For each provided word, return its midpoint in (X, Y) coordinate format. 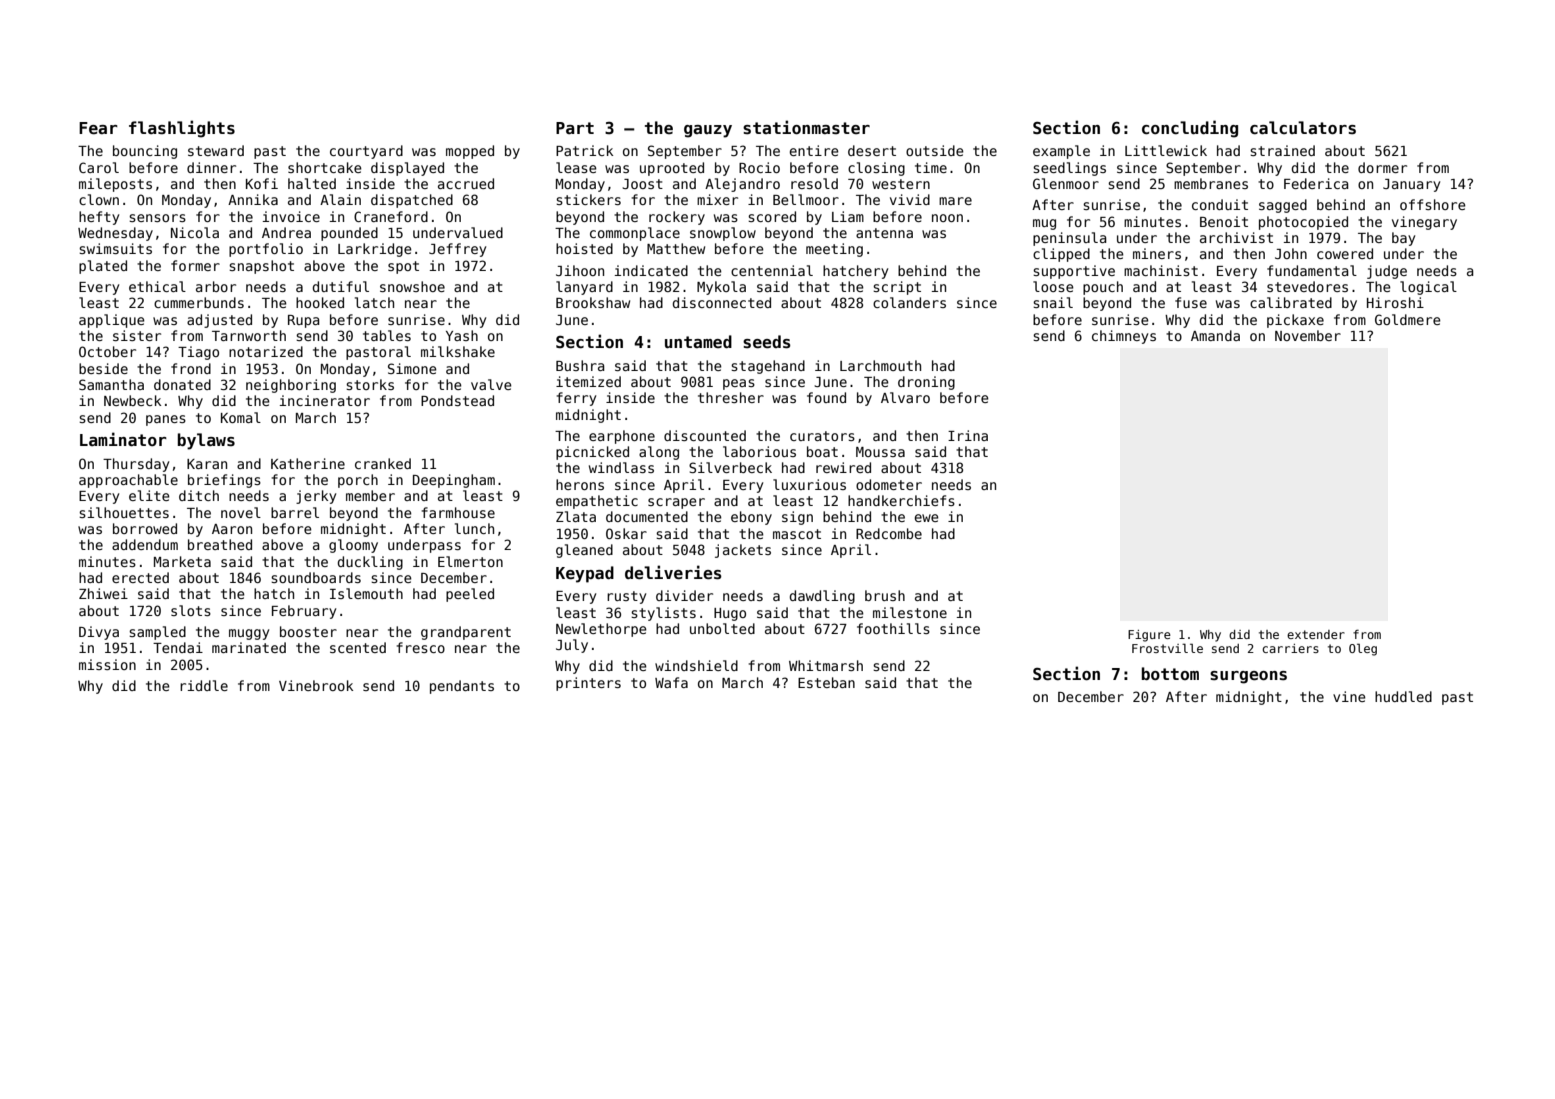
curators (822, 436)
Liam (848, 216)
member (370, 495)
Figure (1149, 636)
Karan (207, 464)
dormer (1382, 167)
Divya (99, 633)
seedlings (1069, 169)
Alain (340, 199)
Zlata (576, 516)
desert (872, 150)
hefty (99, 218)
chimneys (1124, 337)
